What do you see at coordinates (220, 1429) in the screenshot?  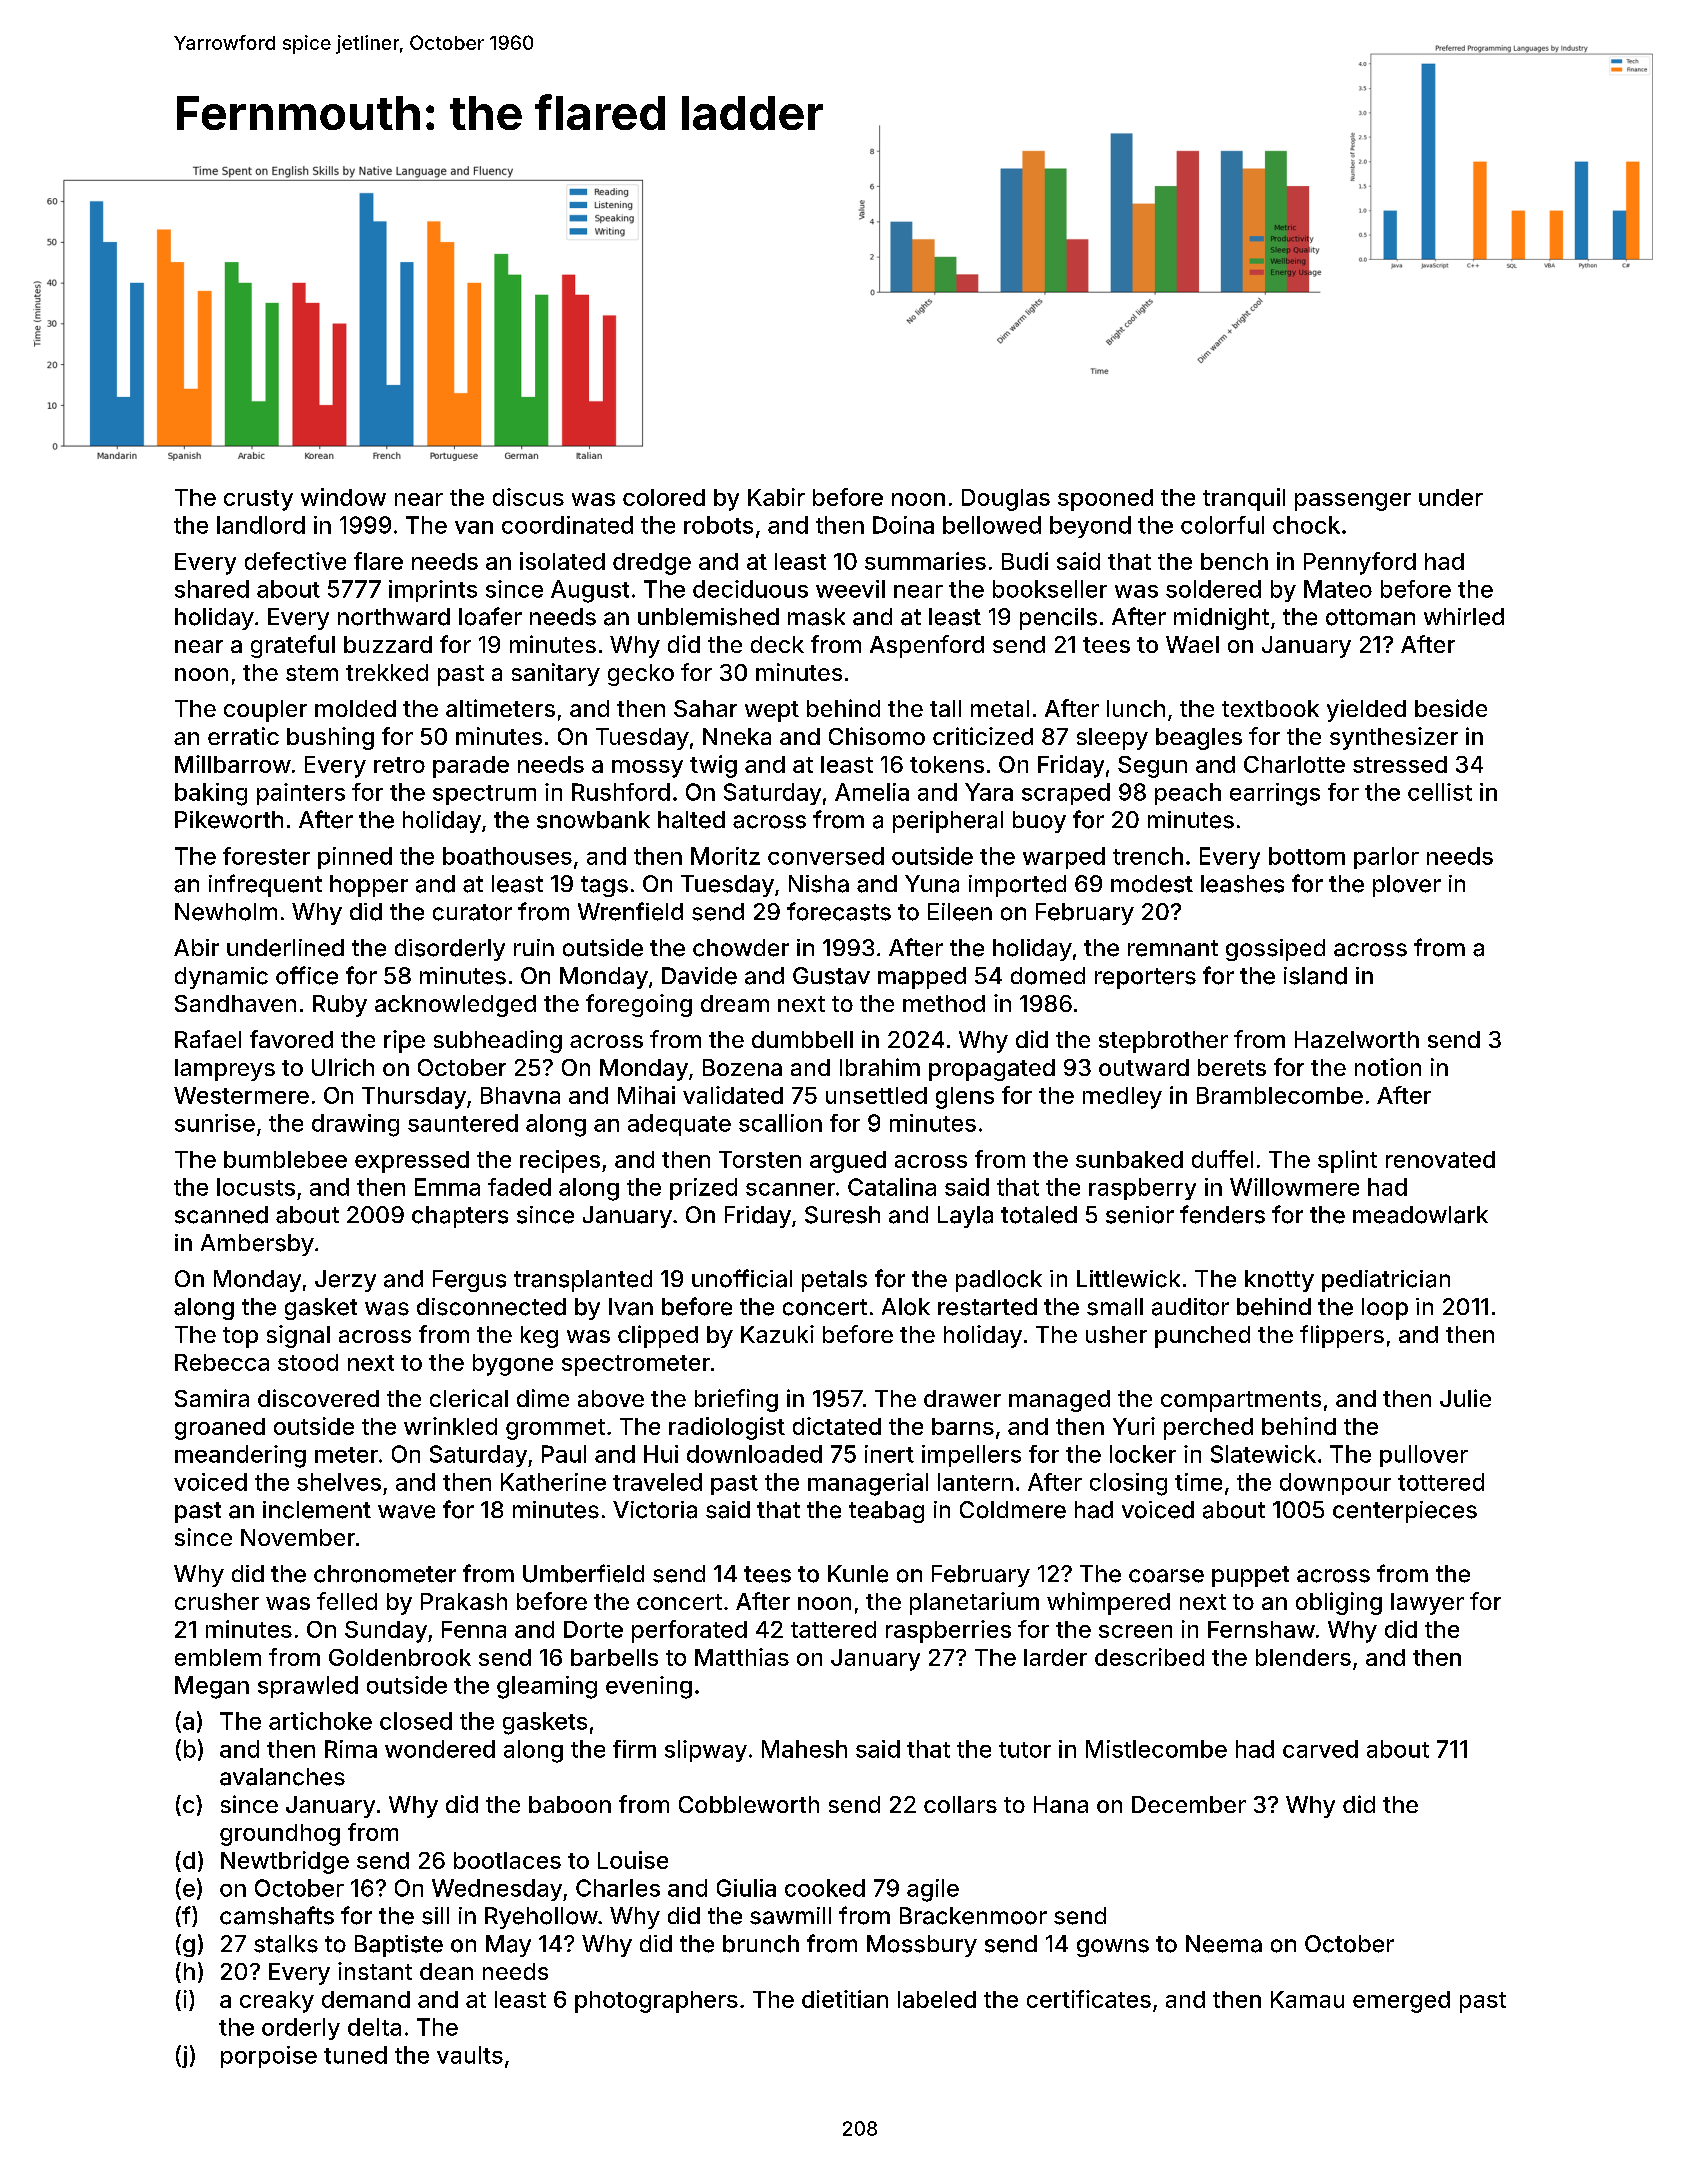 I see `groaned` at bounding box center [220, 1429].
